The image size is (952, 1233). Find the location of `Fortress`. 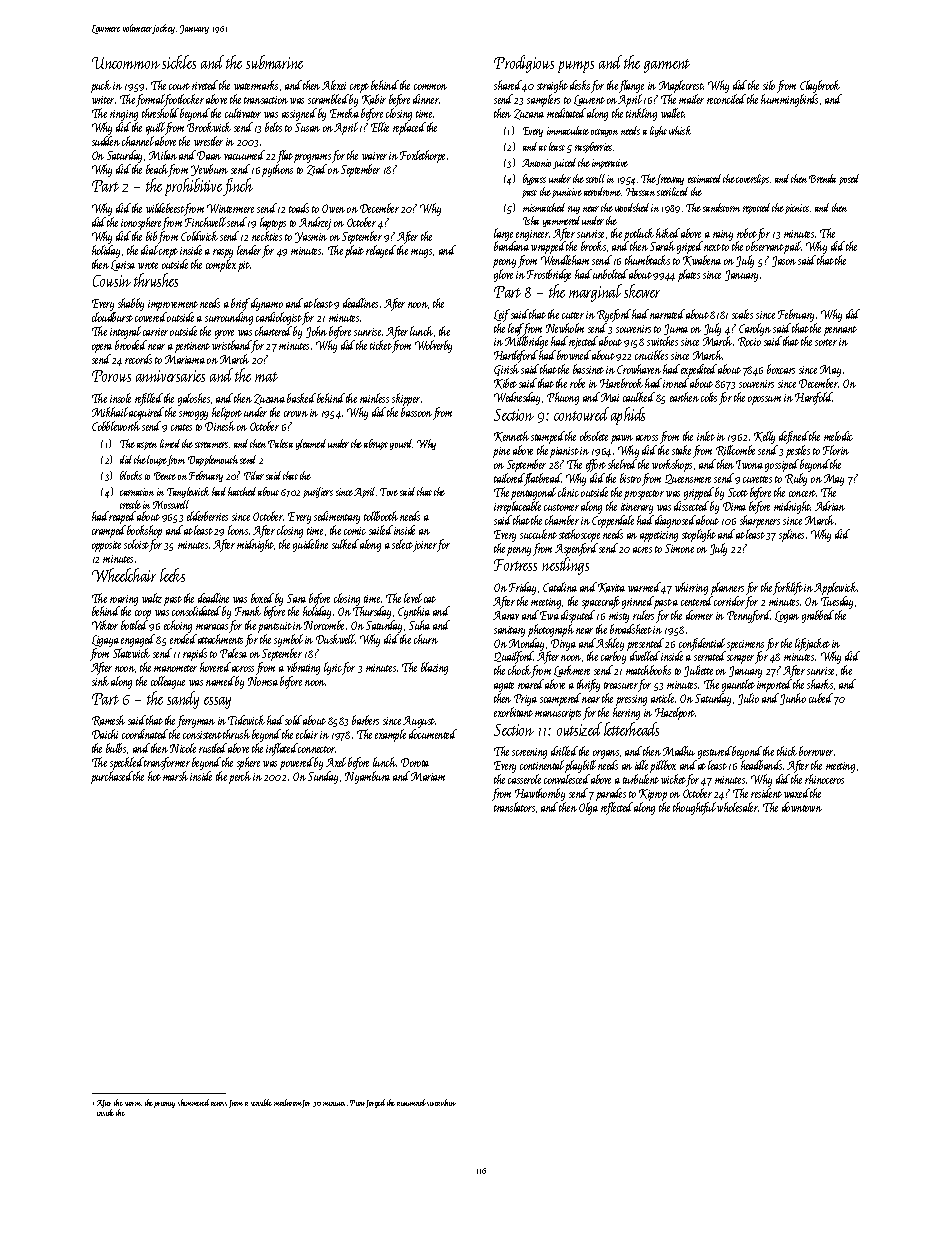

Fortress is located at coordinates (515, 565).
